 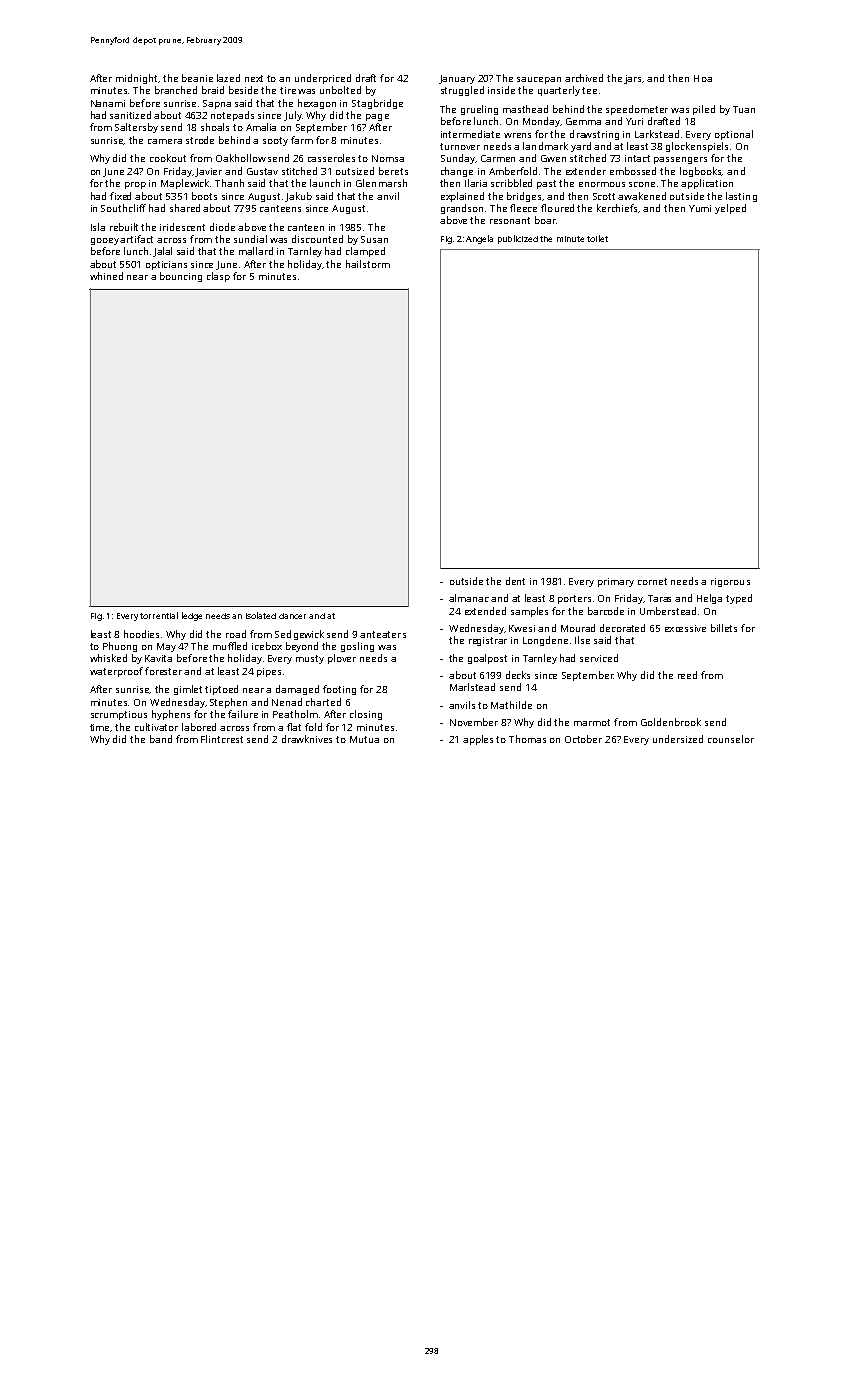 What do you see at coordinates (181, 277) in the document?
I see `bouncing` at bounding box center [181, 277].
